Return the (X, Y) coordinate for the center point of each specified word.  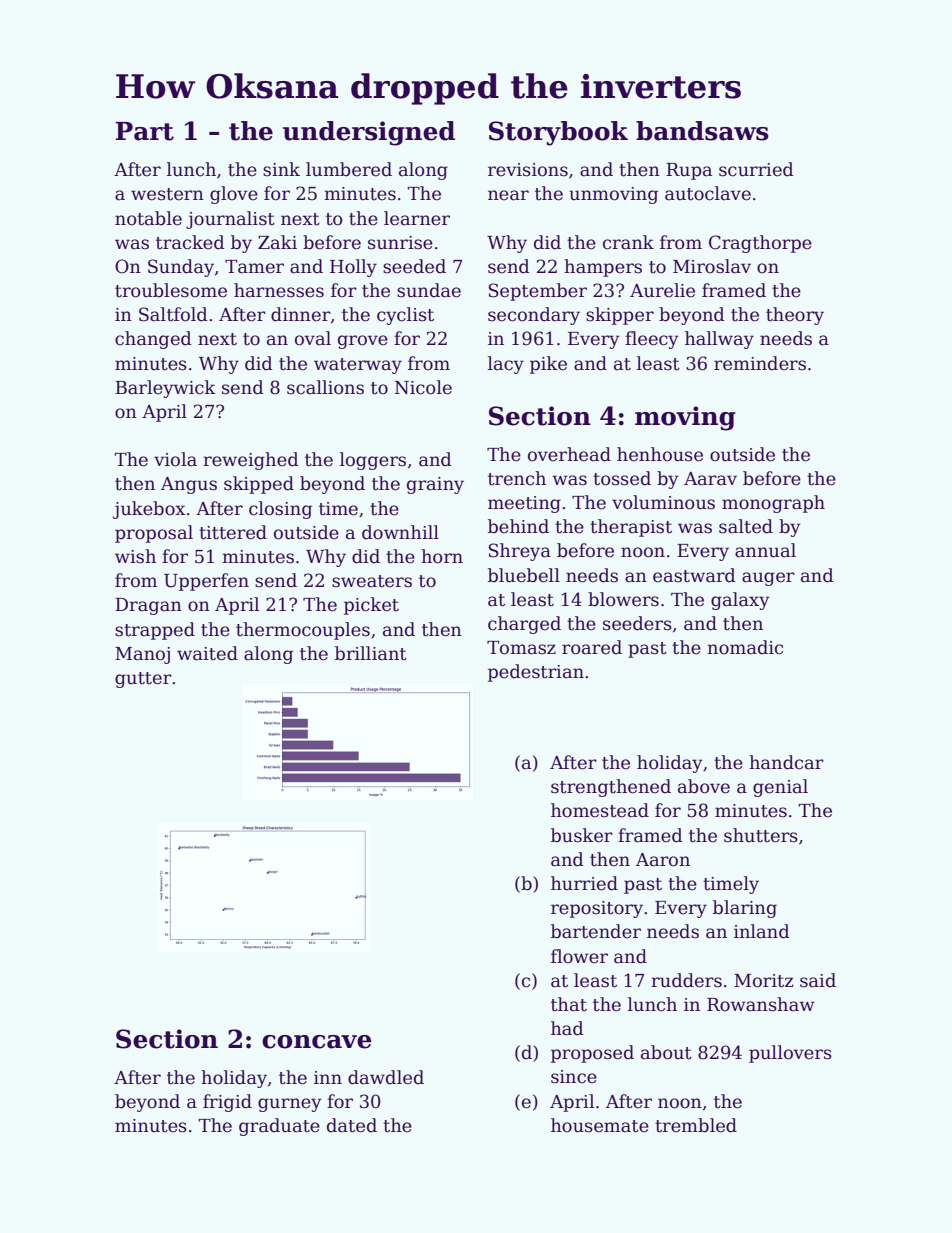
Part (144, 131)
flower (579, 956)
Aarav (710, 479)
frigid (227, 1103)
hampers (603, 268)
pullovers (790, 1054)
